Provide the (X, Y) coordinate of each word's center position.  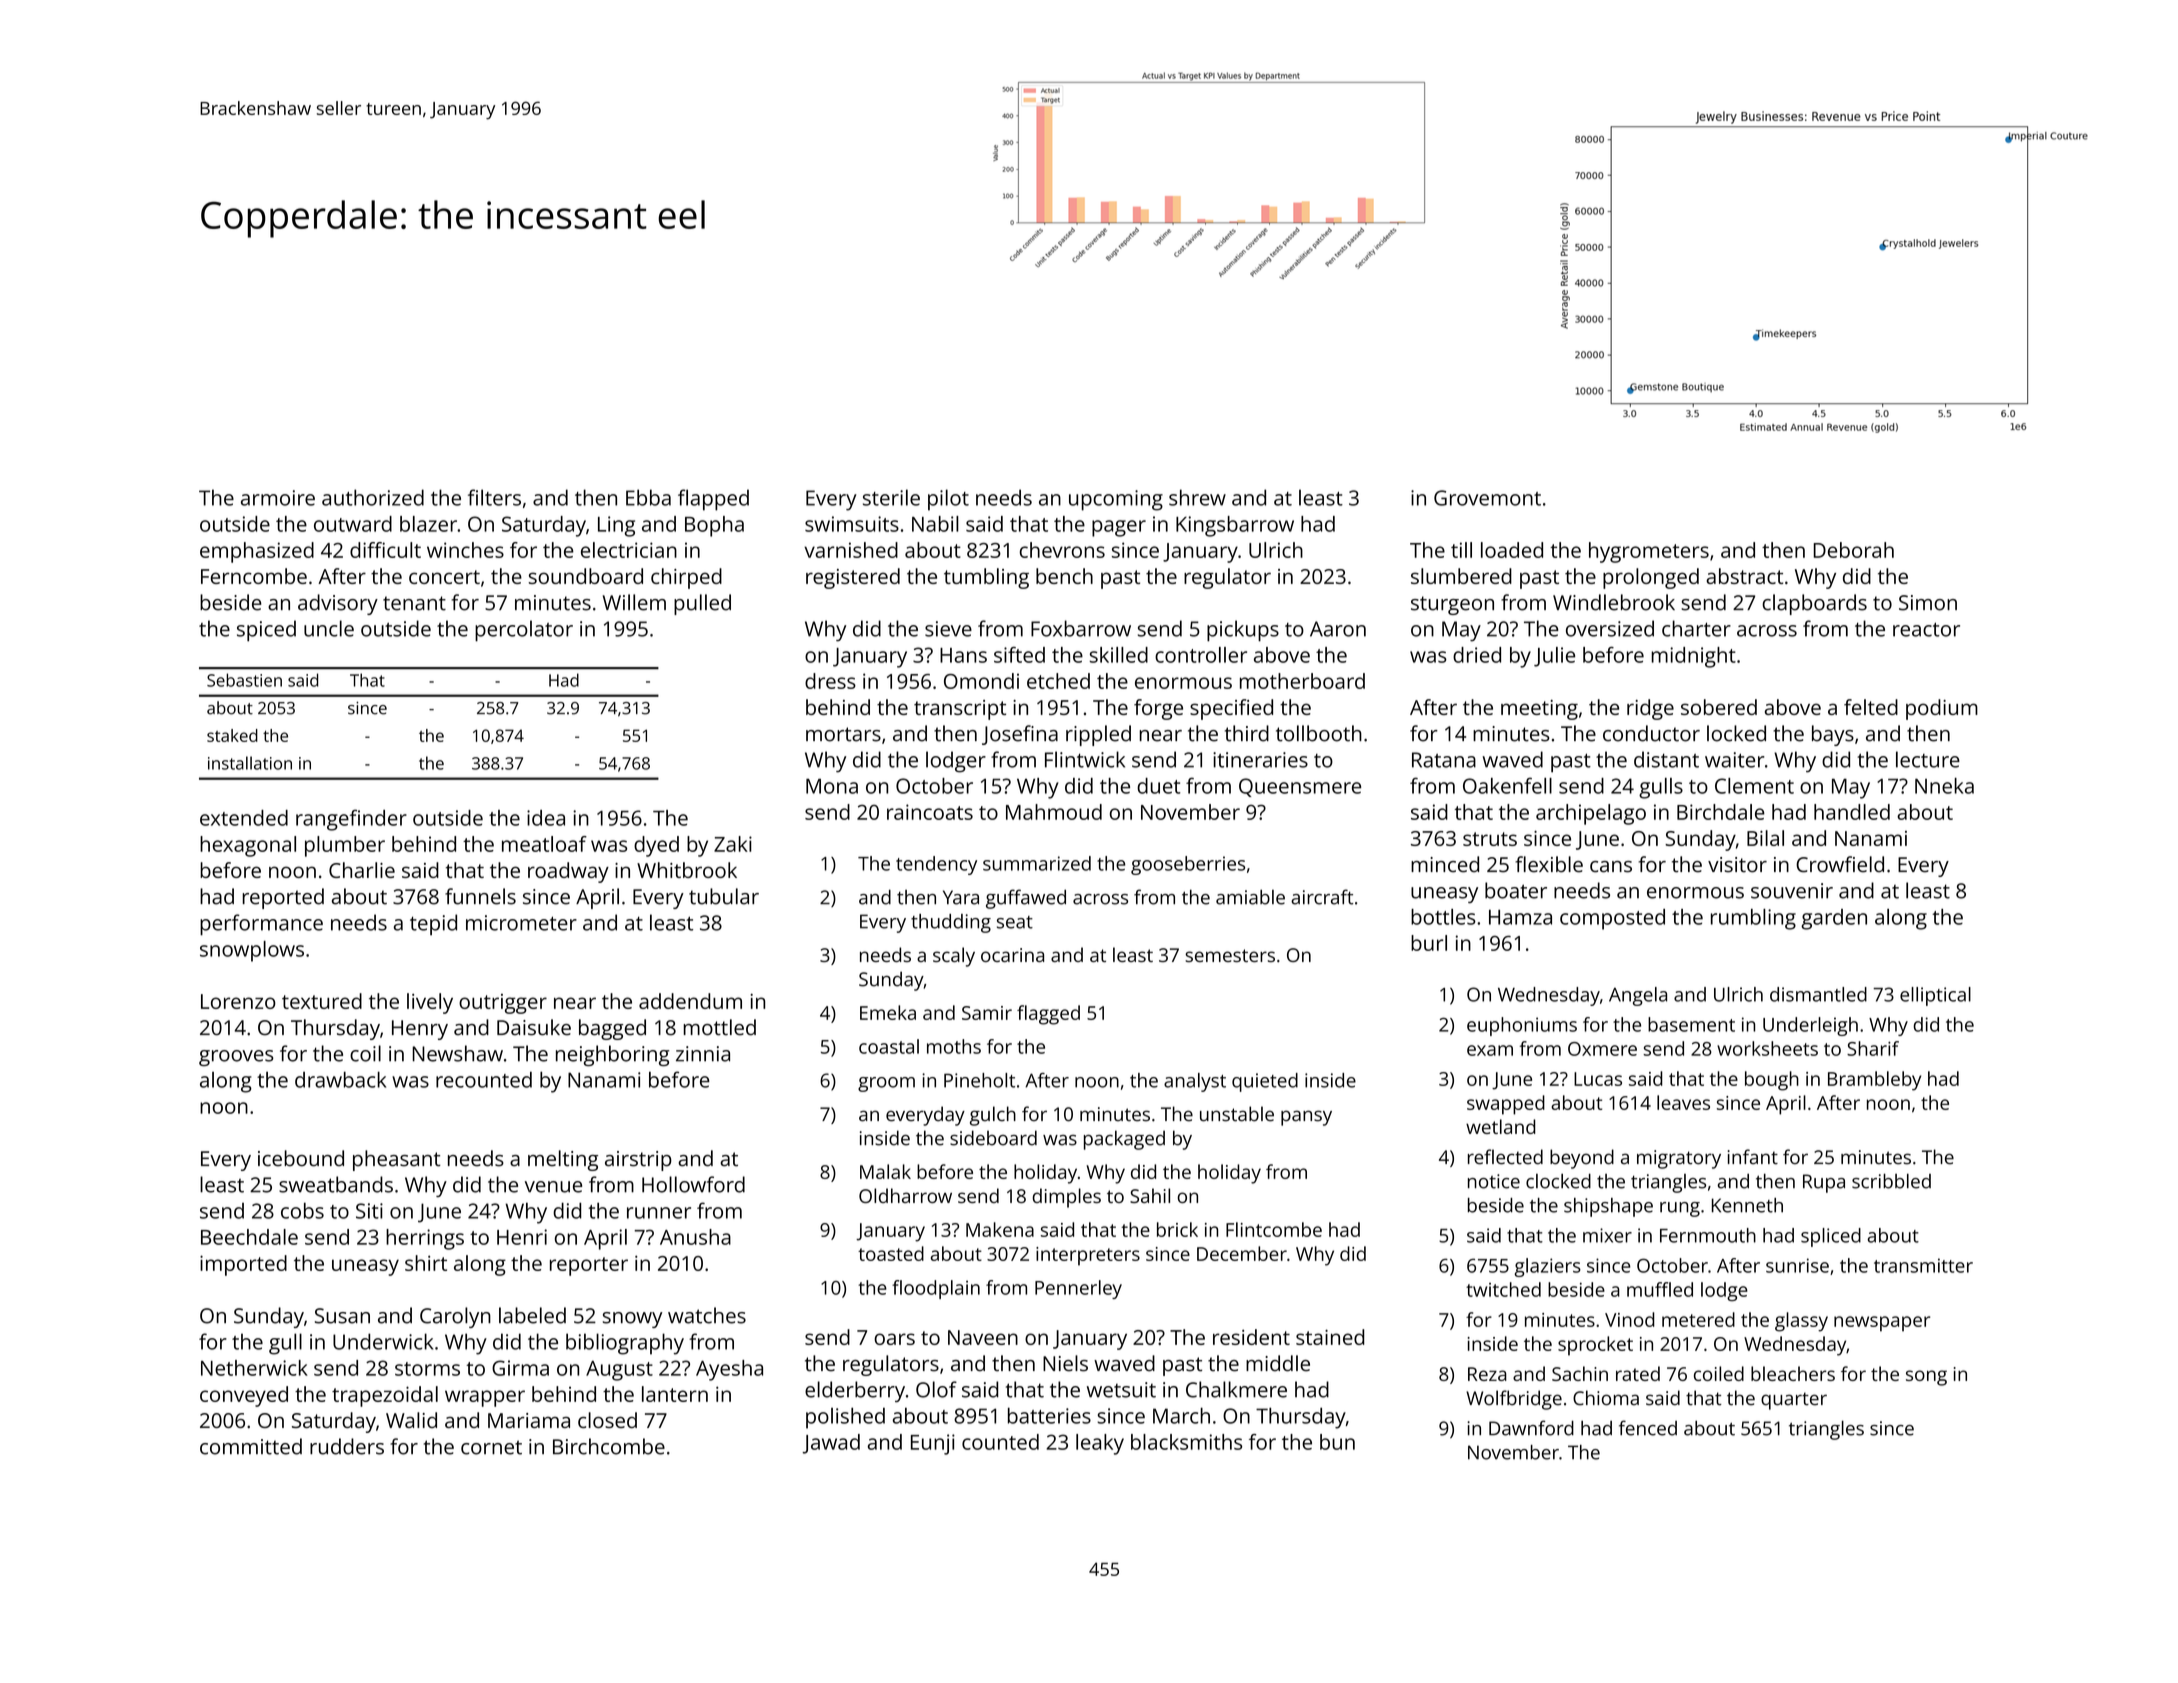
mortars (843, 734)
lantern (675, 1394)
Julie (1554, 657)
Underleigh (1810, 1026)
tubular (724, 896)
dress (830, 681)
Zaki (733, 844)
